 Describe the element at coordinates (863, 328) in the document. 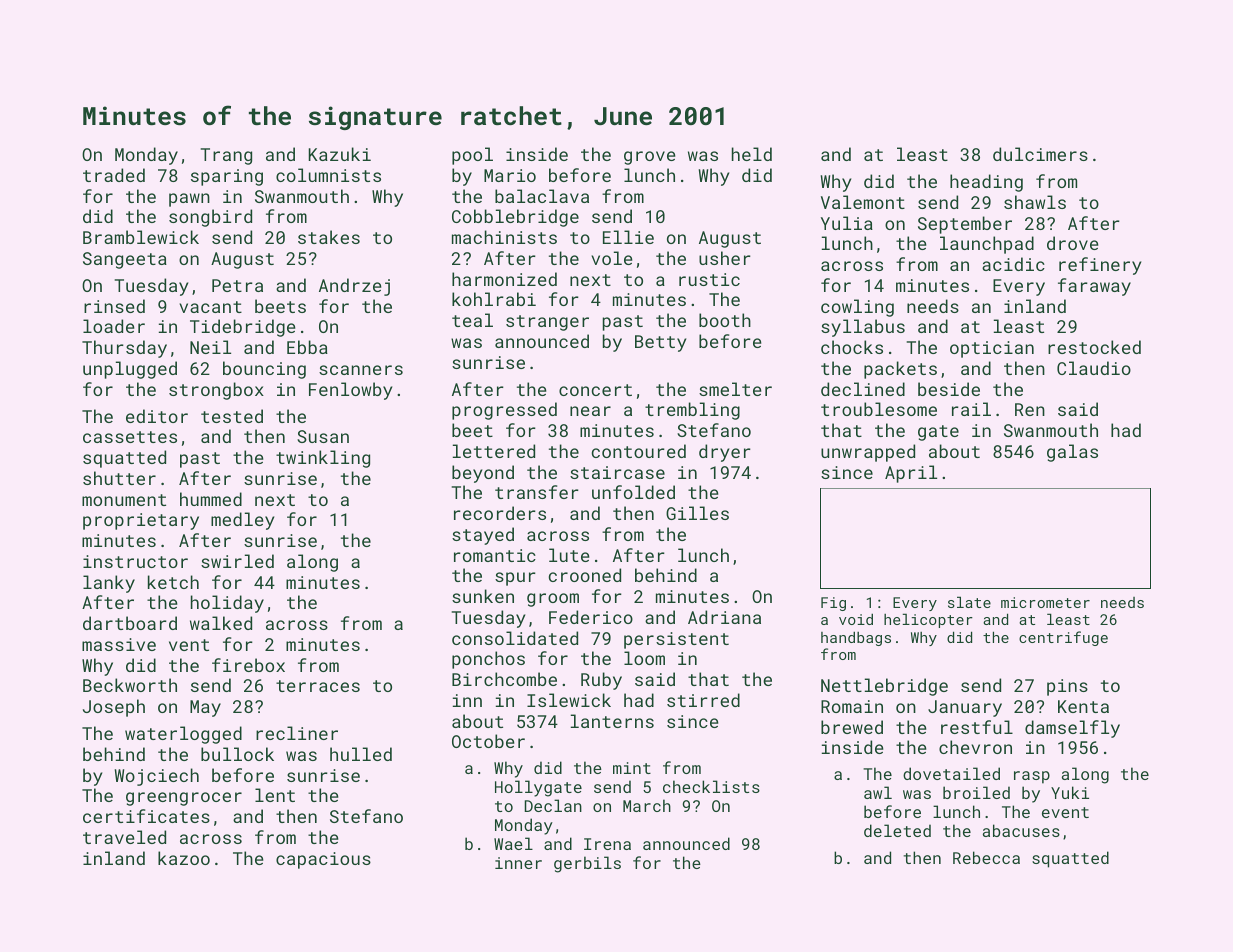

I see `syllabus` at that location.
